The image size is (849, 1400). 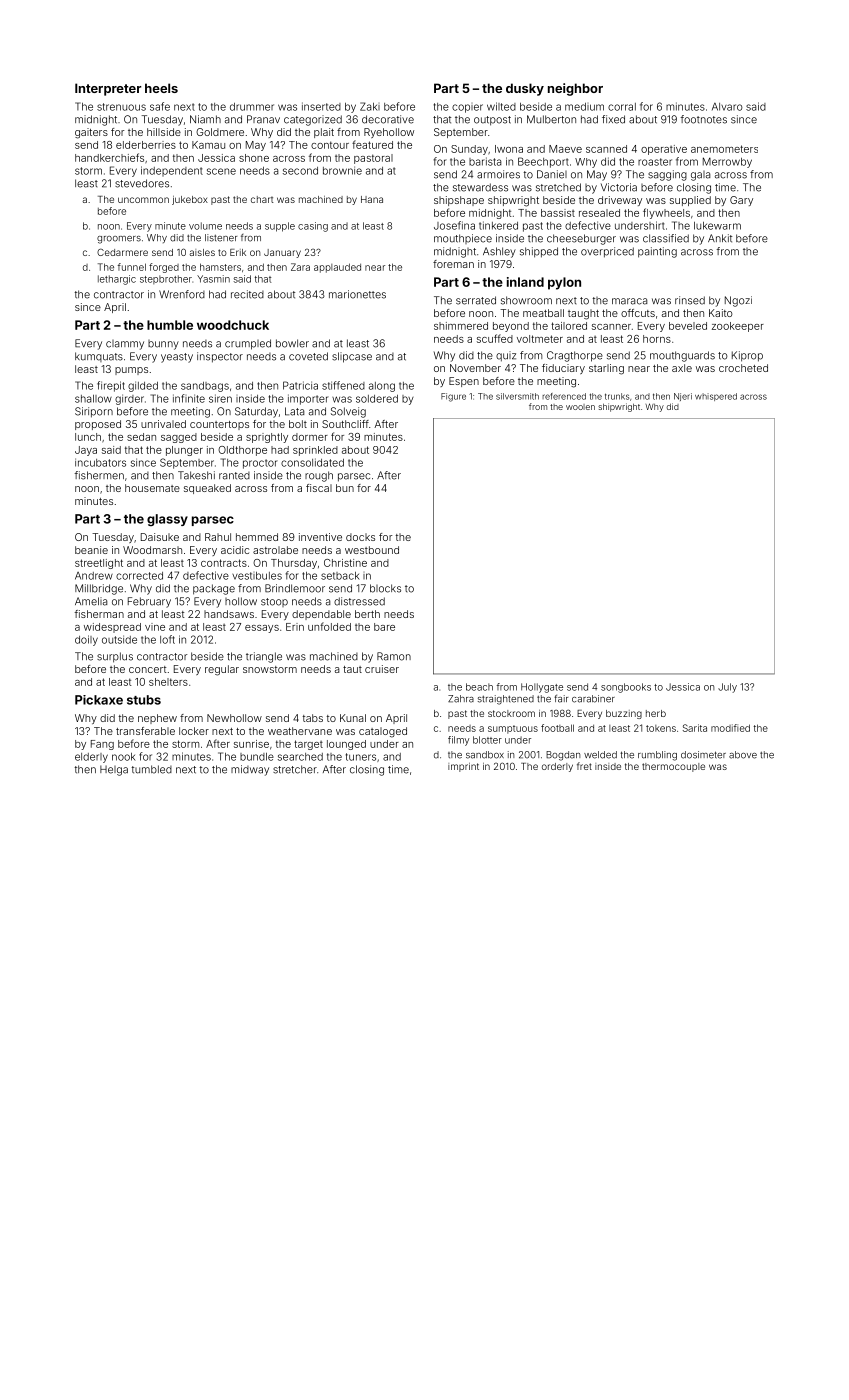 I want to click on Helga, so click(x=114, y=770).
